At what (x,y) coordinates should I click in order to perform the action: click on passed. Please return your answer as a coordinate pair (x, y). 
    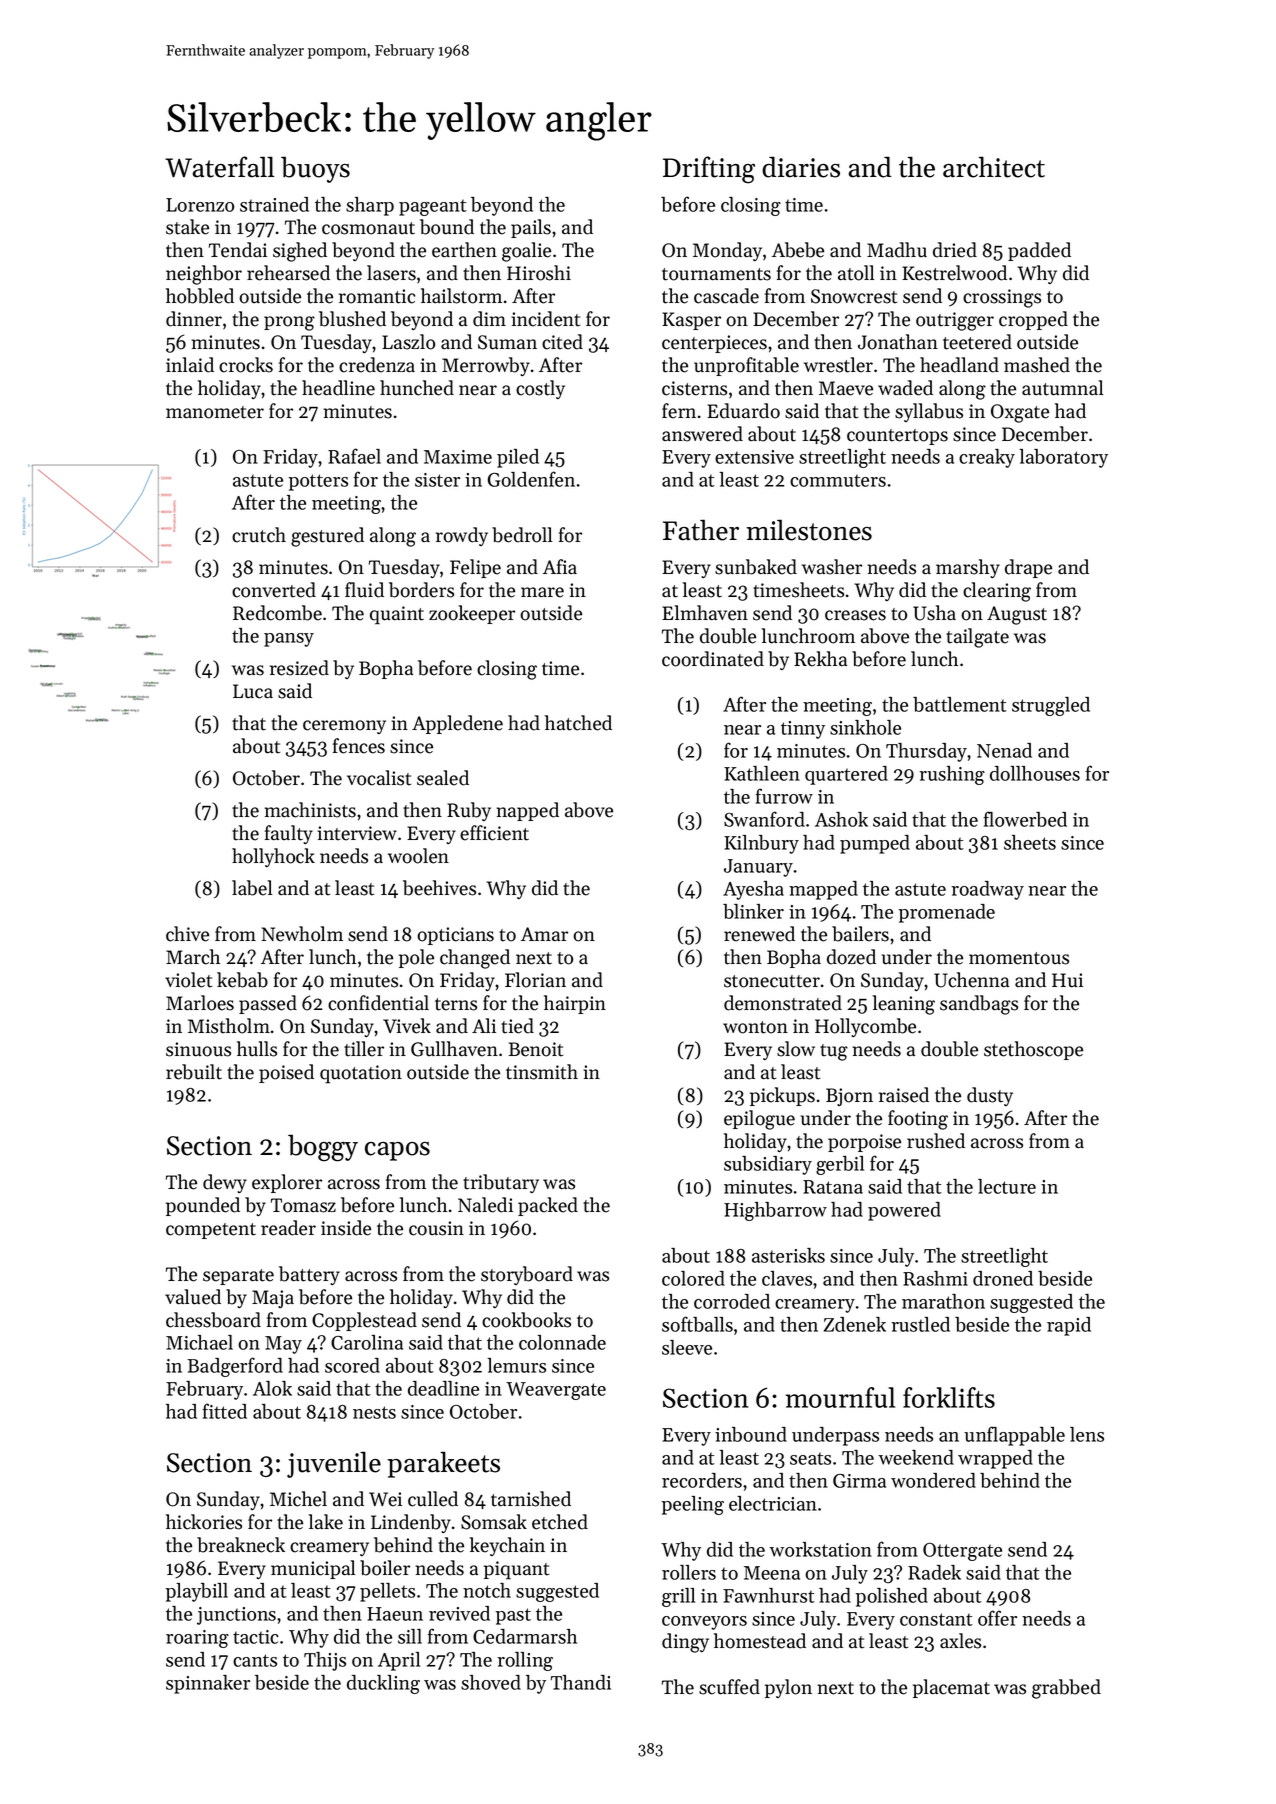
    Looking at the image, I should click on (268, 1004).
